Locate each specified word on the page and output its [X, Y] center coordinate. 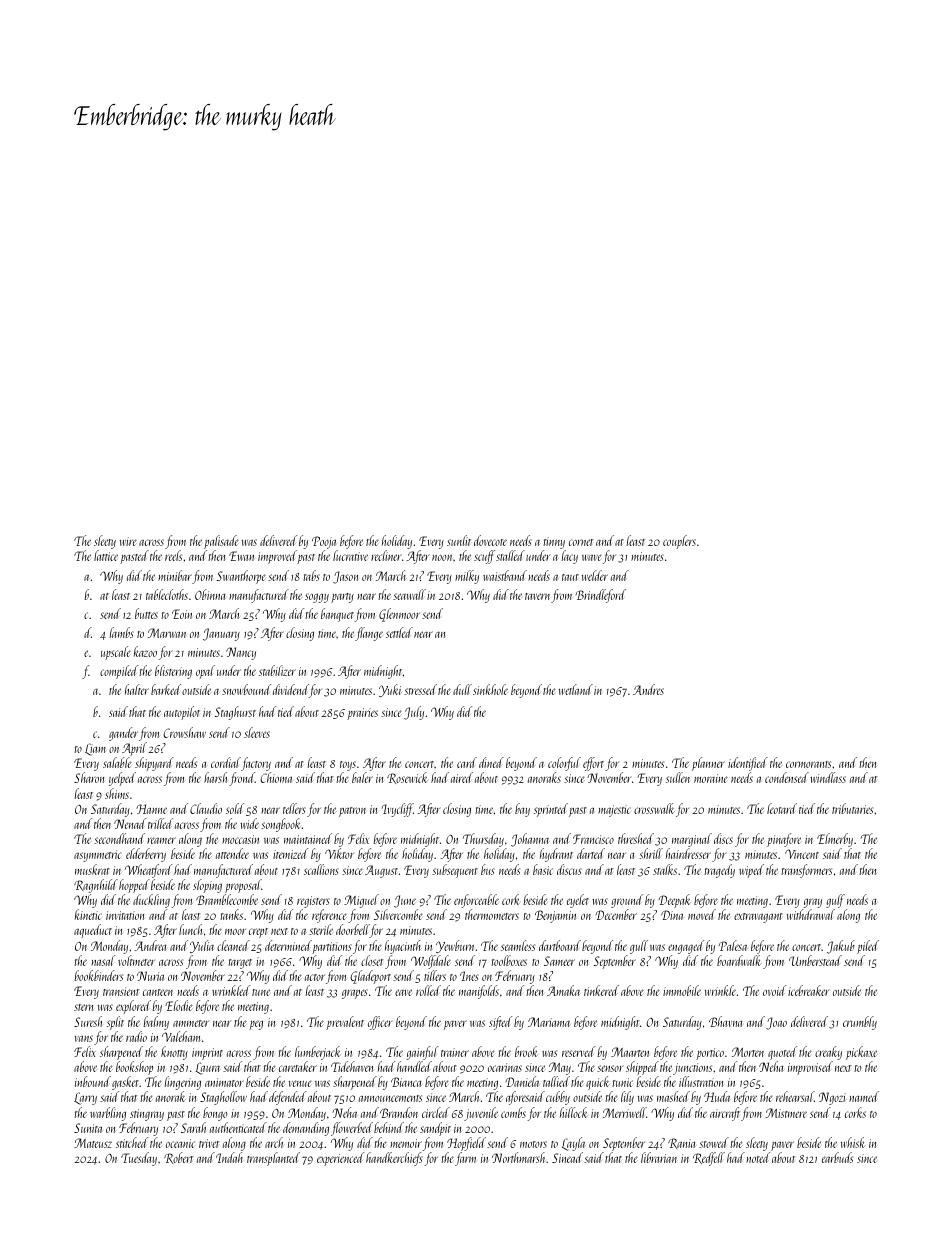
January [221, 634]
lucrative [350, 555]
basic [543, 869]
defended [287, 1098]
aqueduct [93, 931]
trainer [455, 1052]
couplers [679, 542]
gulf [835, 901]
